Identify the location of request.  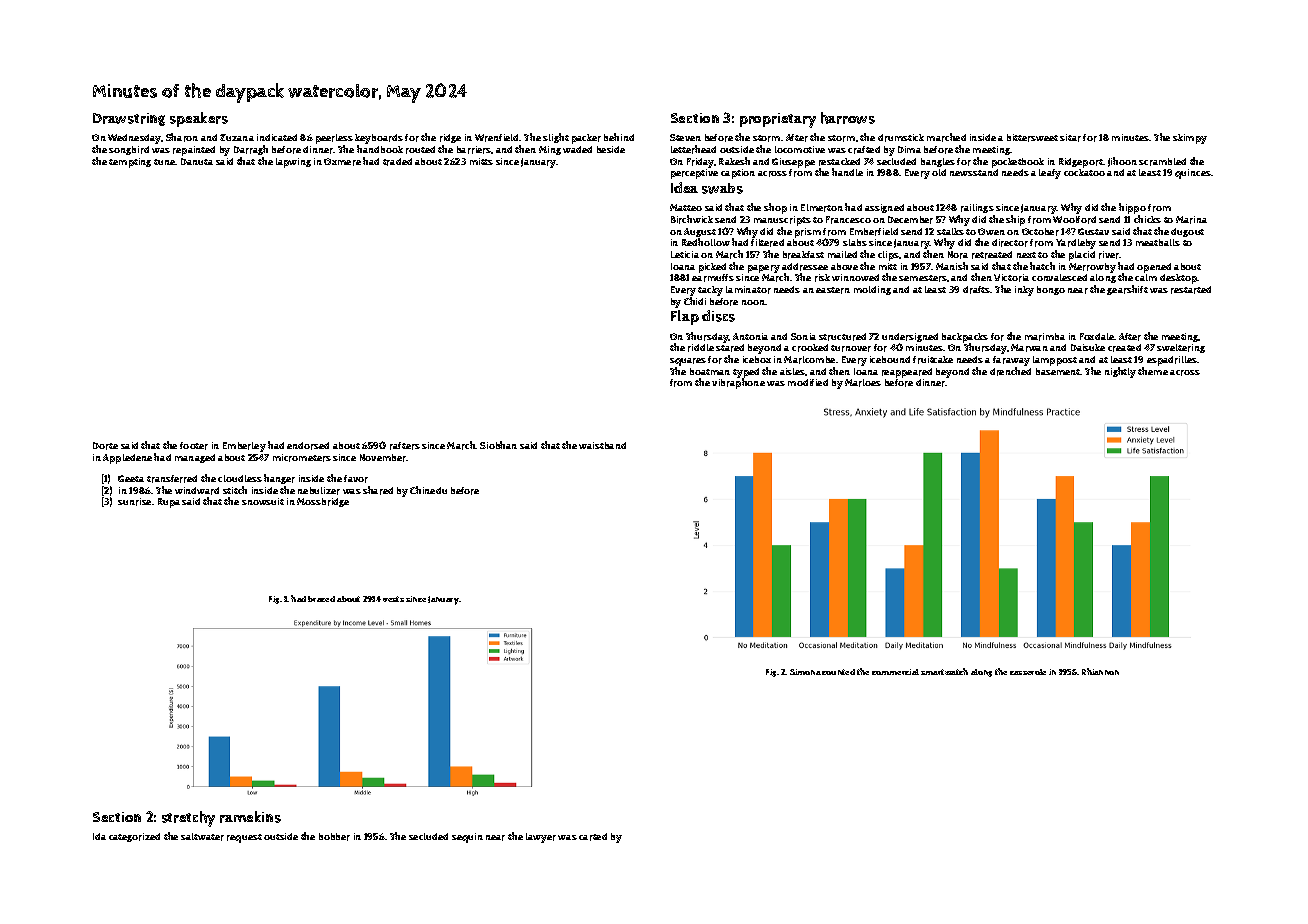
(244, 838).
